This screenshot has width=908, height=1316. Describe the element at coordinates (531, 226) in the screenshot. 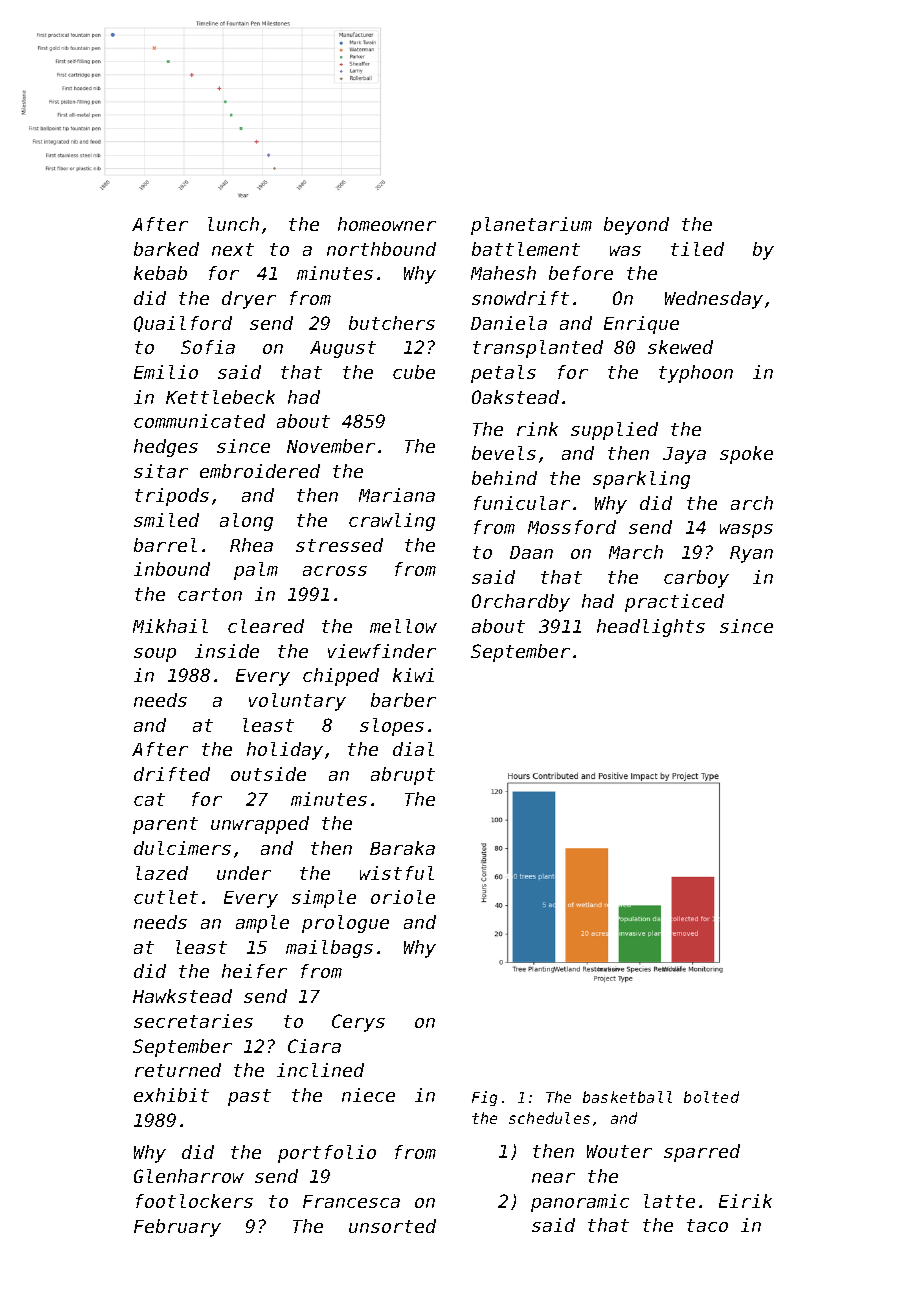

I see `planetarium` at that location.
